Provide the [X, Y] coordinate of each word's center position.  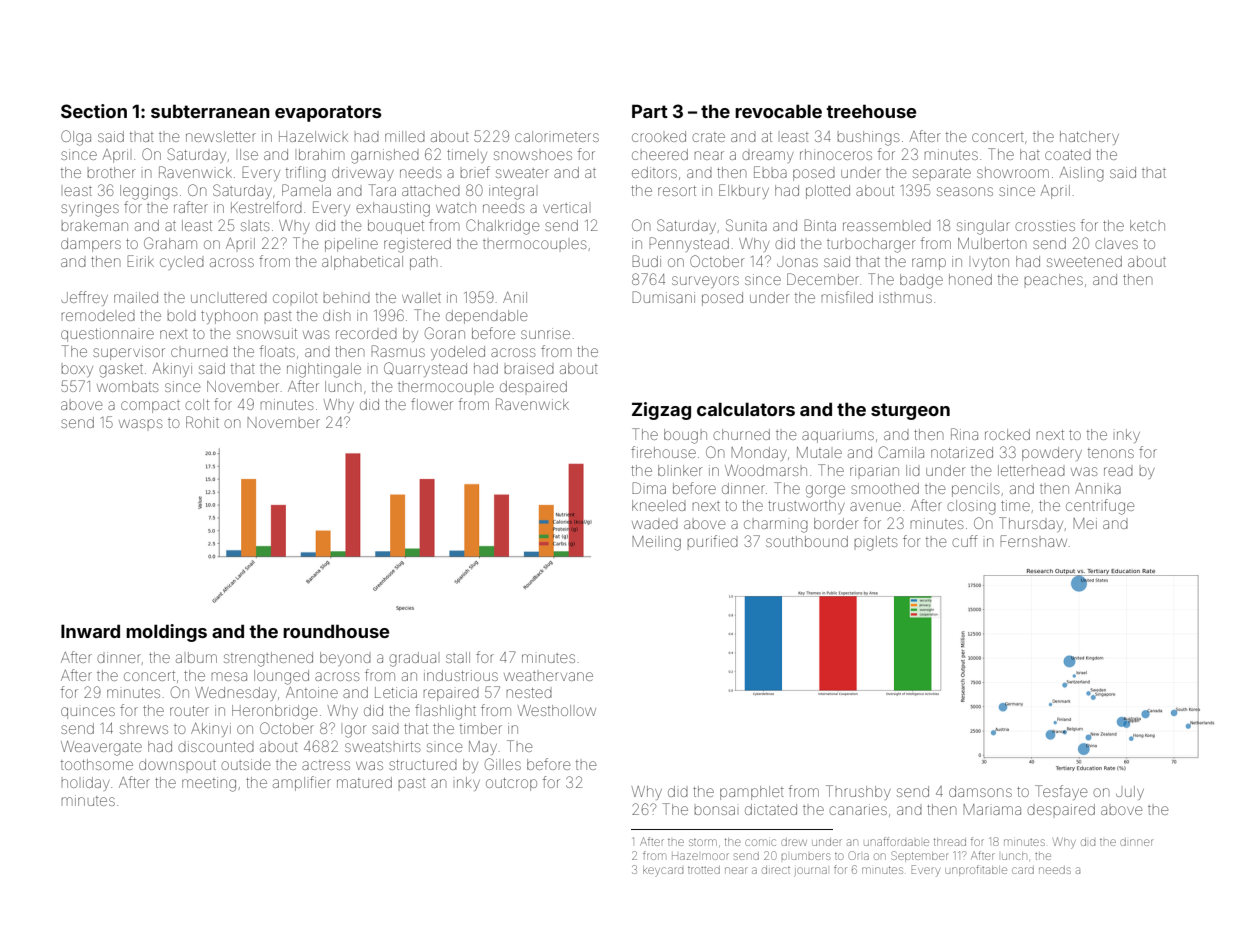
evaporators [328, 113]
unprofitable [976, 870]
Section [94, 111]
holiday [86, 784]
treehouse [871, 111]
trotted [704, 870]
